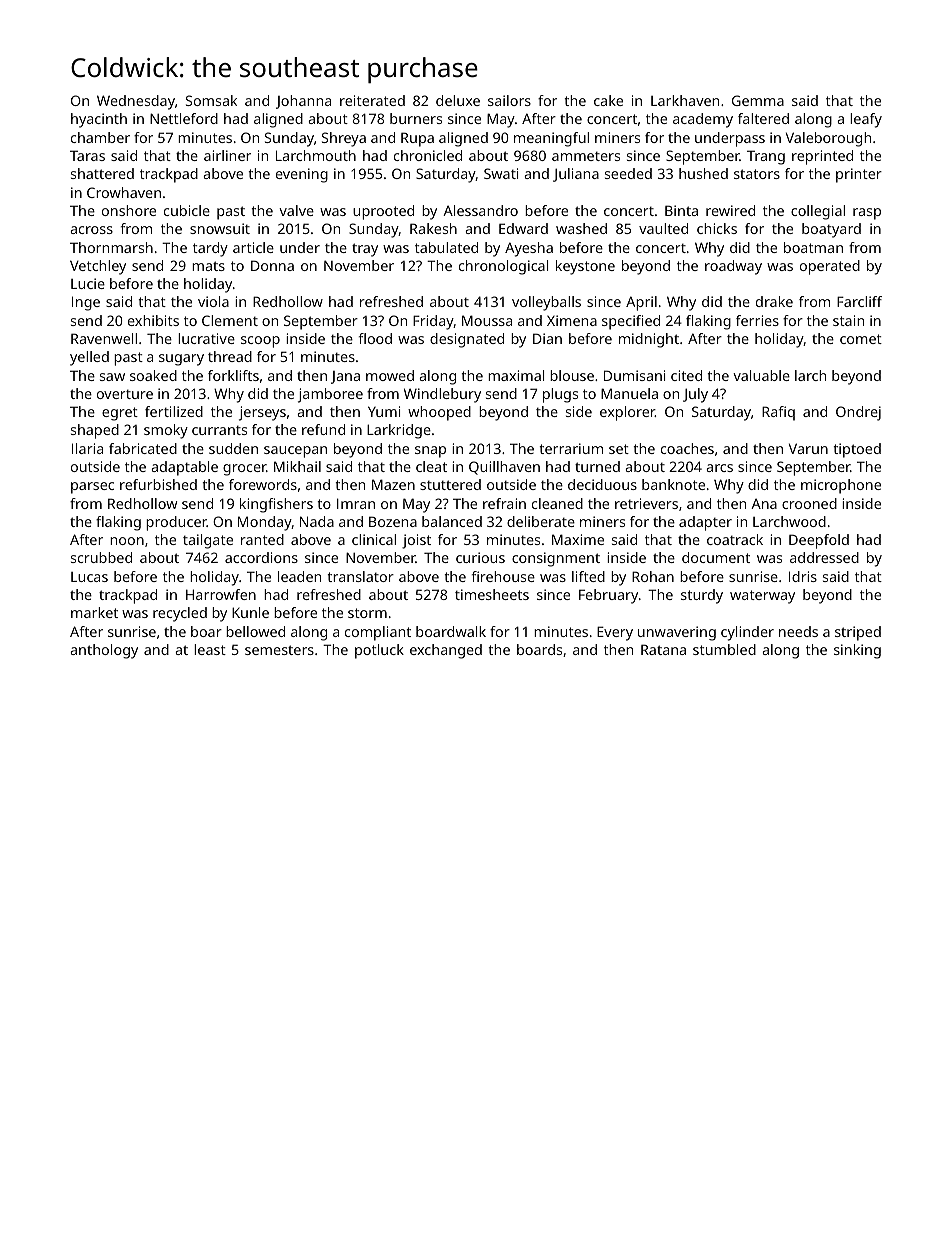 This page has height=1233, width=952. Describe the element at coordinates (733, 267) in the page. I see `roadway` at that location.
